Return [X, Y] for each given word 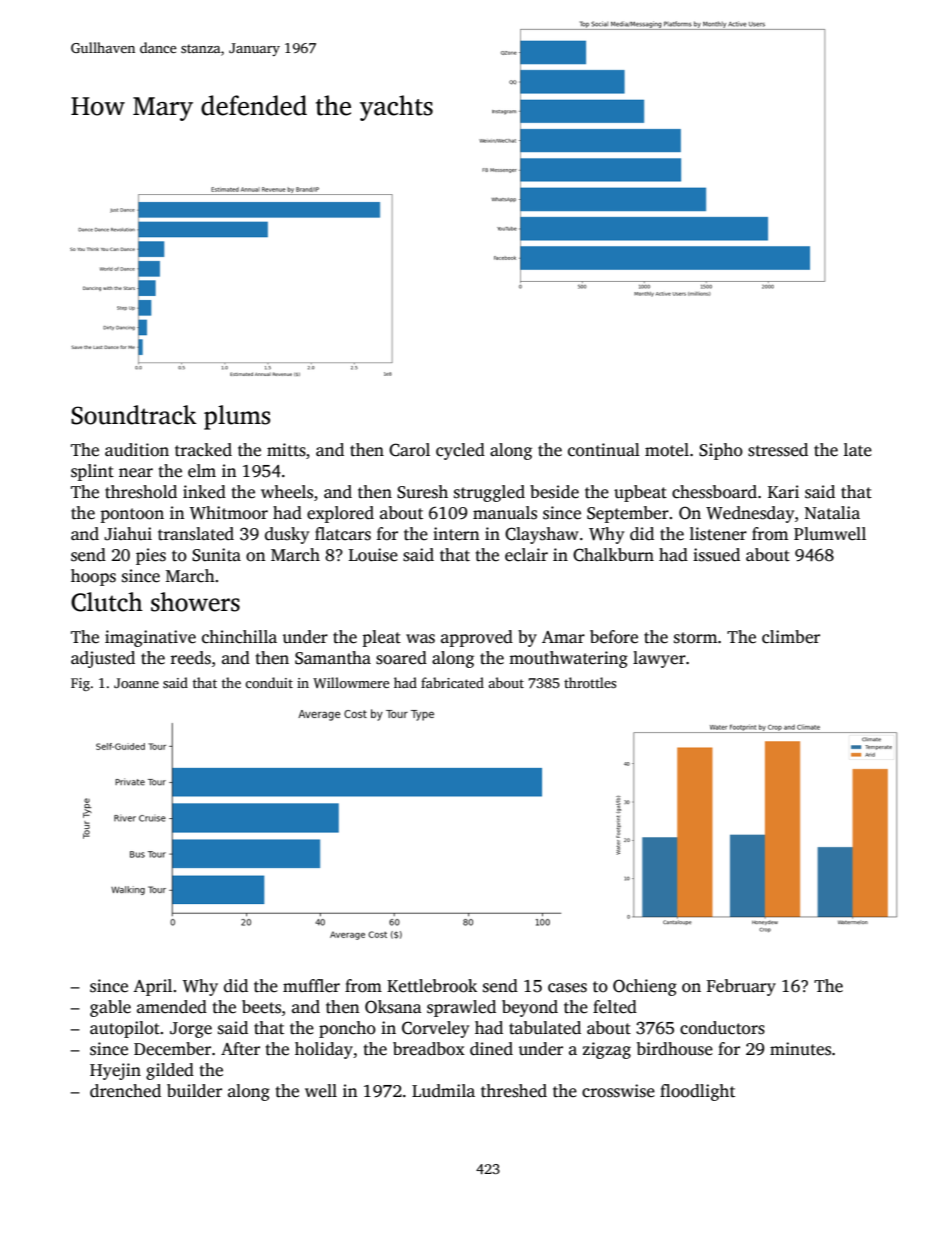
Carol [409, 450]
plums [237, 417]
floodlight [697, 1092]
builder [194, 1091]
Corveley [435, 1029]
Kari [783, 491]
